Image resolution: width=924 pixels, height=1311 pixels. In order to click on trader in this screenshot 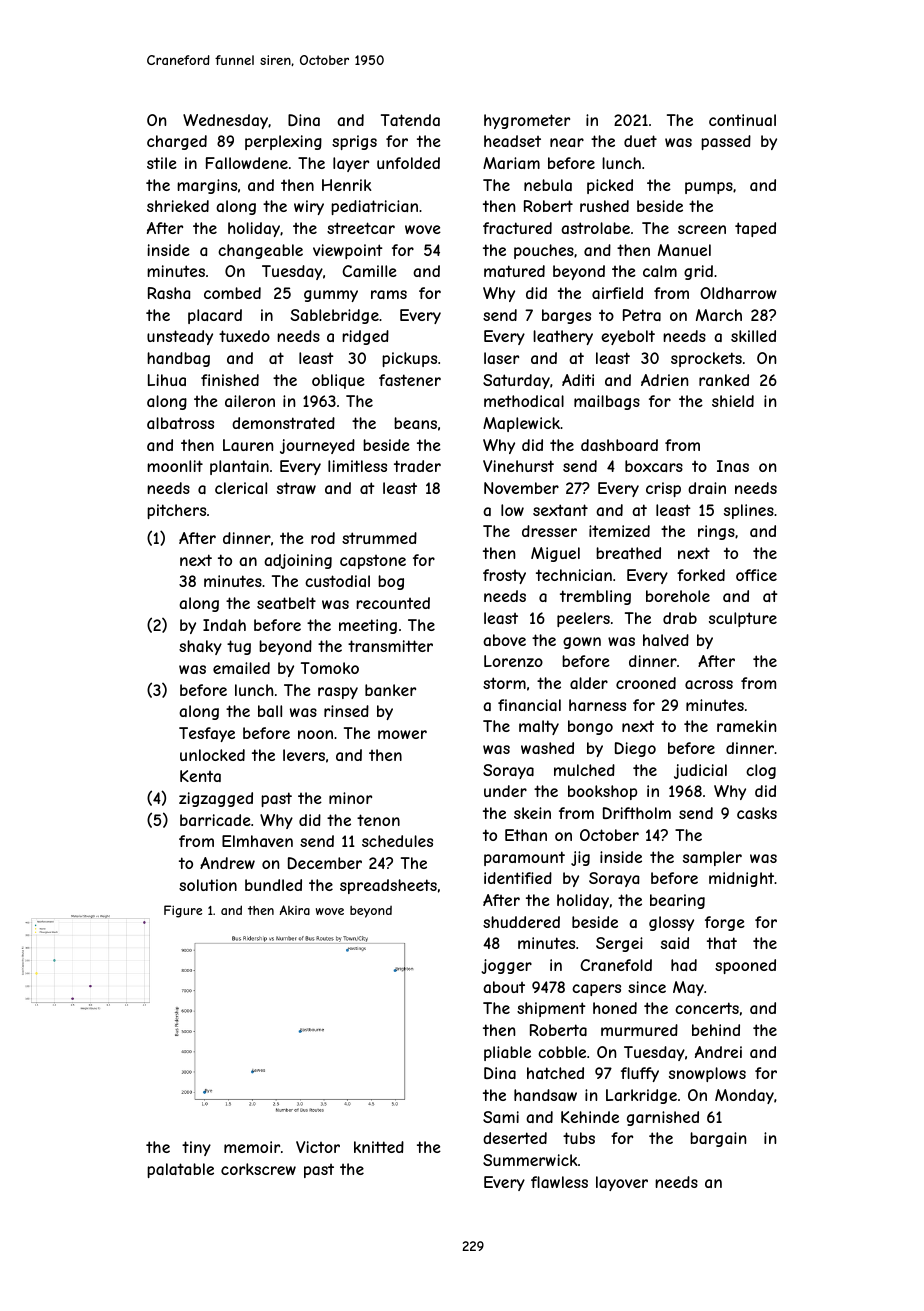, I will do `click(417, 466)`.
